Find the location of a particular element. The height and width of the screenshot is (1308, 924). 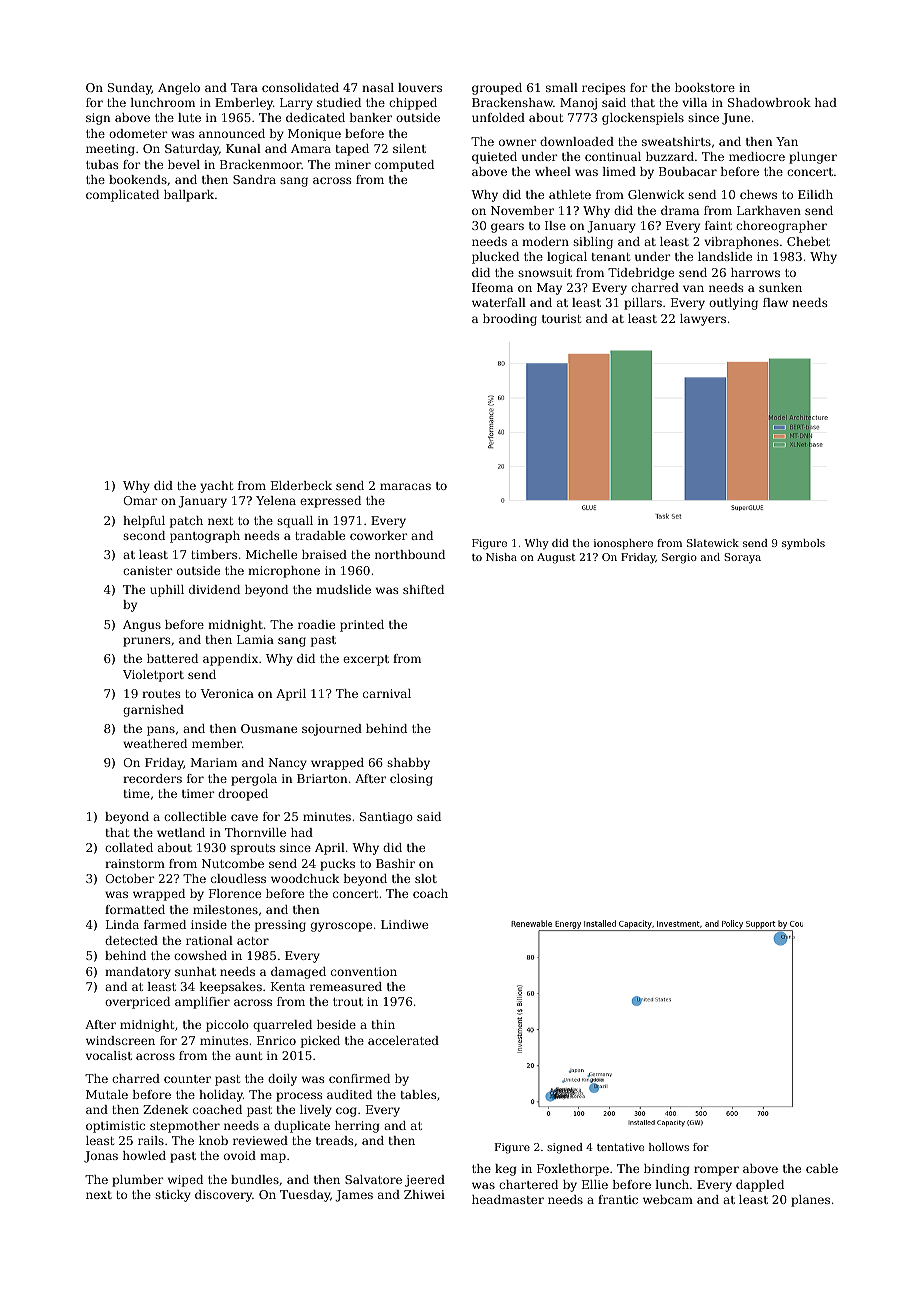

recorders is located at coordinates (152, 778).
